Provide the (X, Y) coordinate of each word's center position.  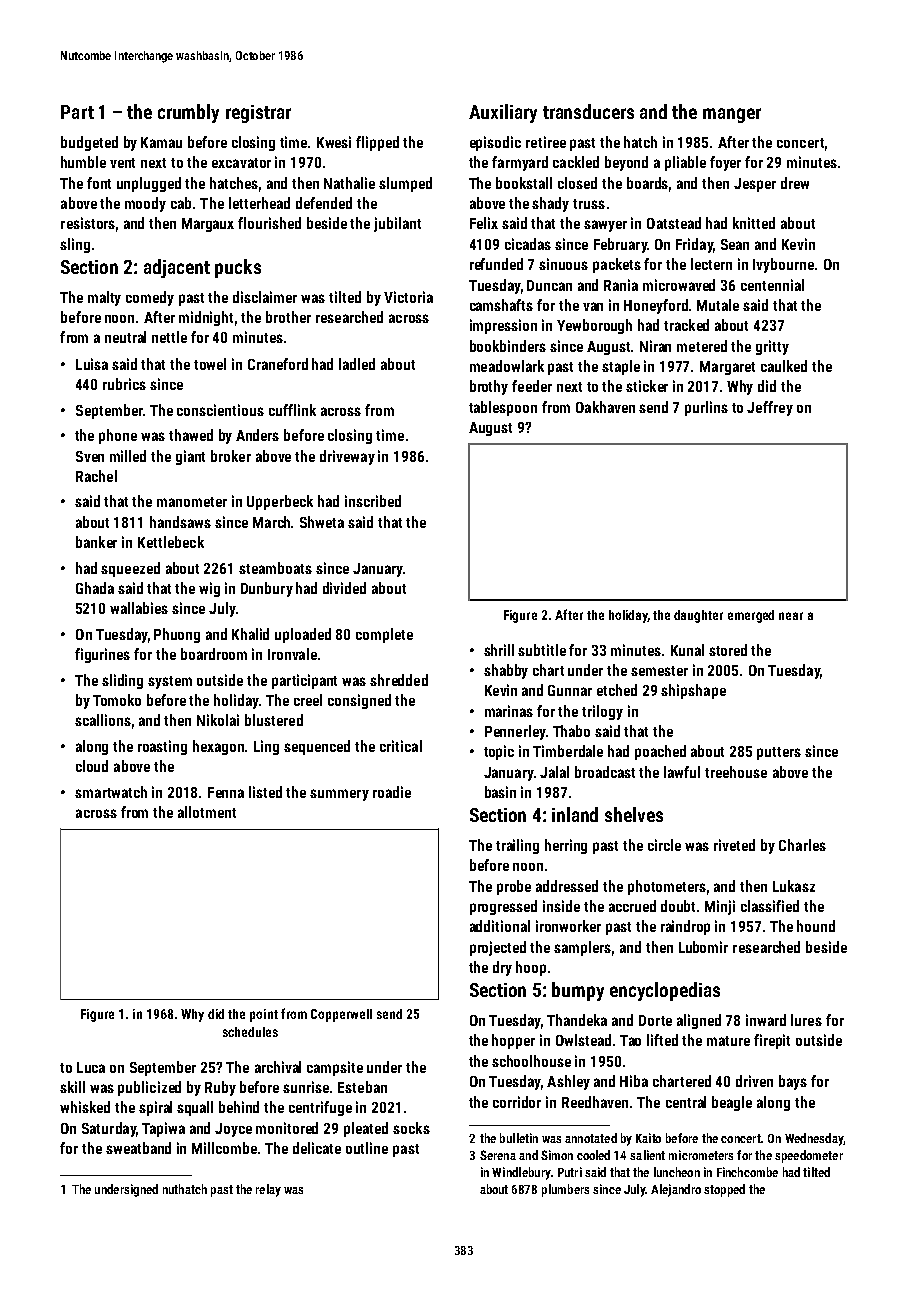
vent (122, 163)
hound (816, 926)
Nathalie (349, 183)
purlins (706, 408)
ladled (357, 364)
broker (231, 456)
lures (806, 1020)
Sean (735, 244)
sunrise (306, 1087)
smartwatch (111, 792)
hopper (513, 1041)
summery (339, 795)
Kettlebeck (171, 542)
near (791, 616)
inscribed (373, 501)
